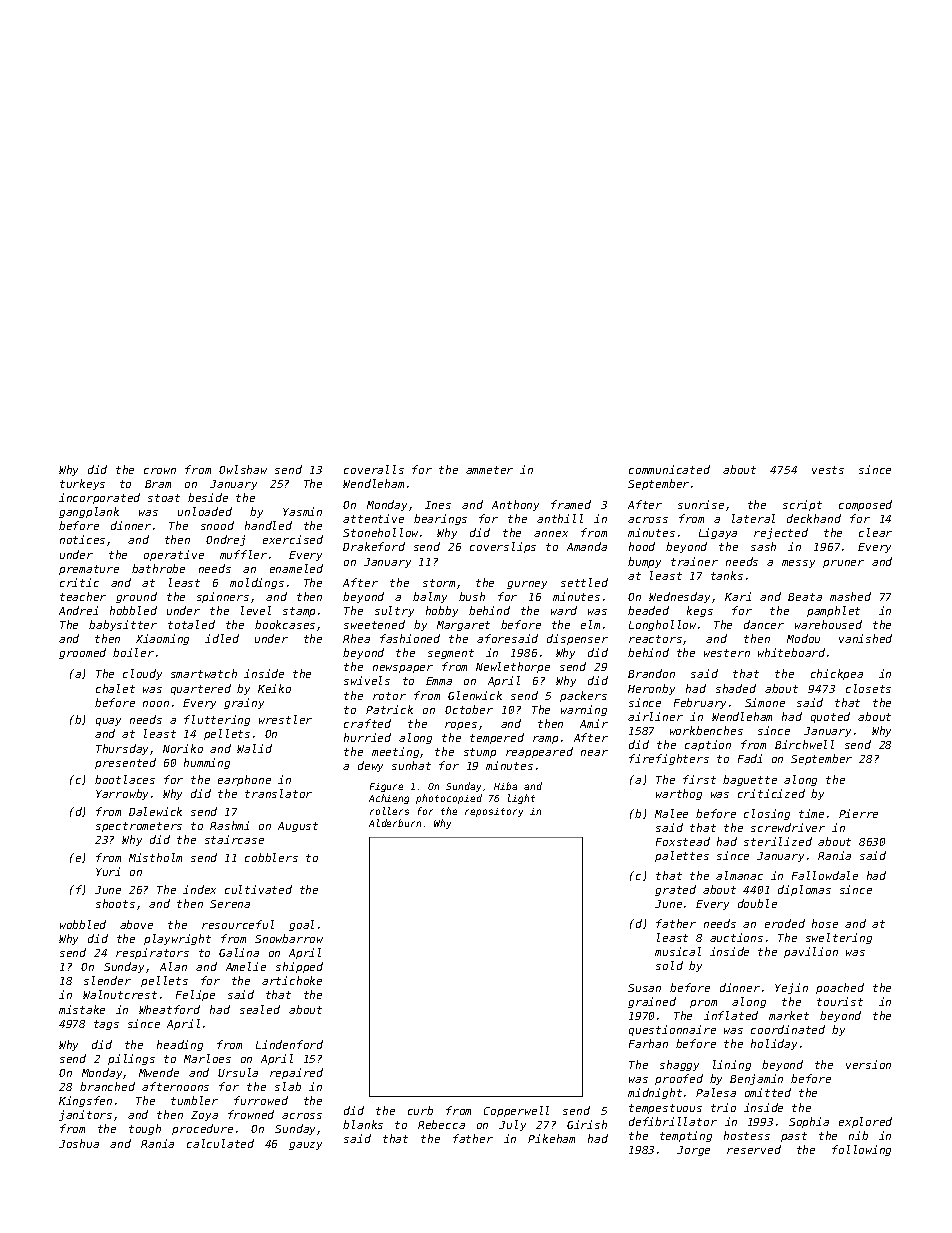 This page has width=952, height=1233. Describe the element at coordinates (584, 710) in the page. I see `warning` at that location.
